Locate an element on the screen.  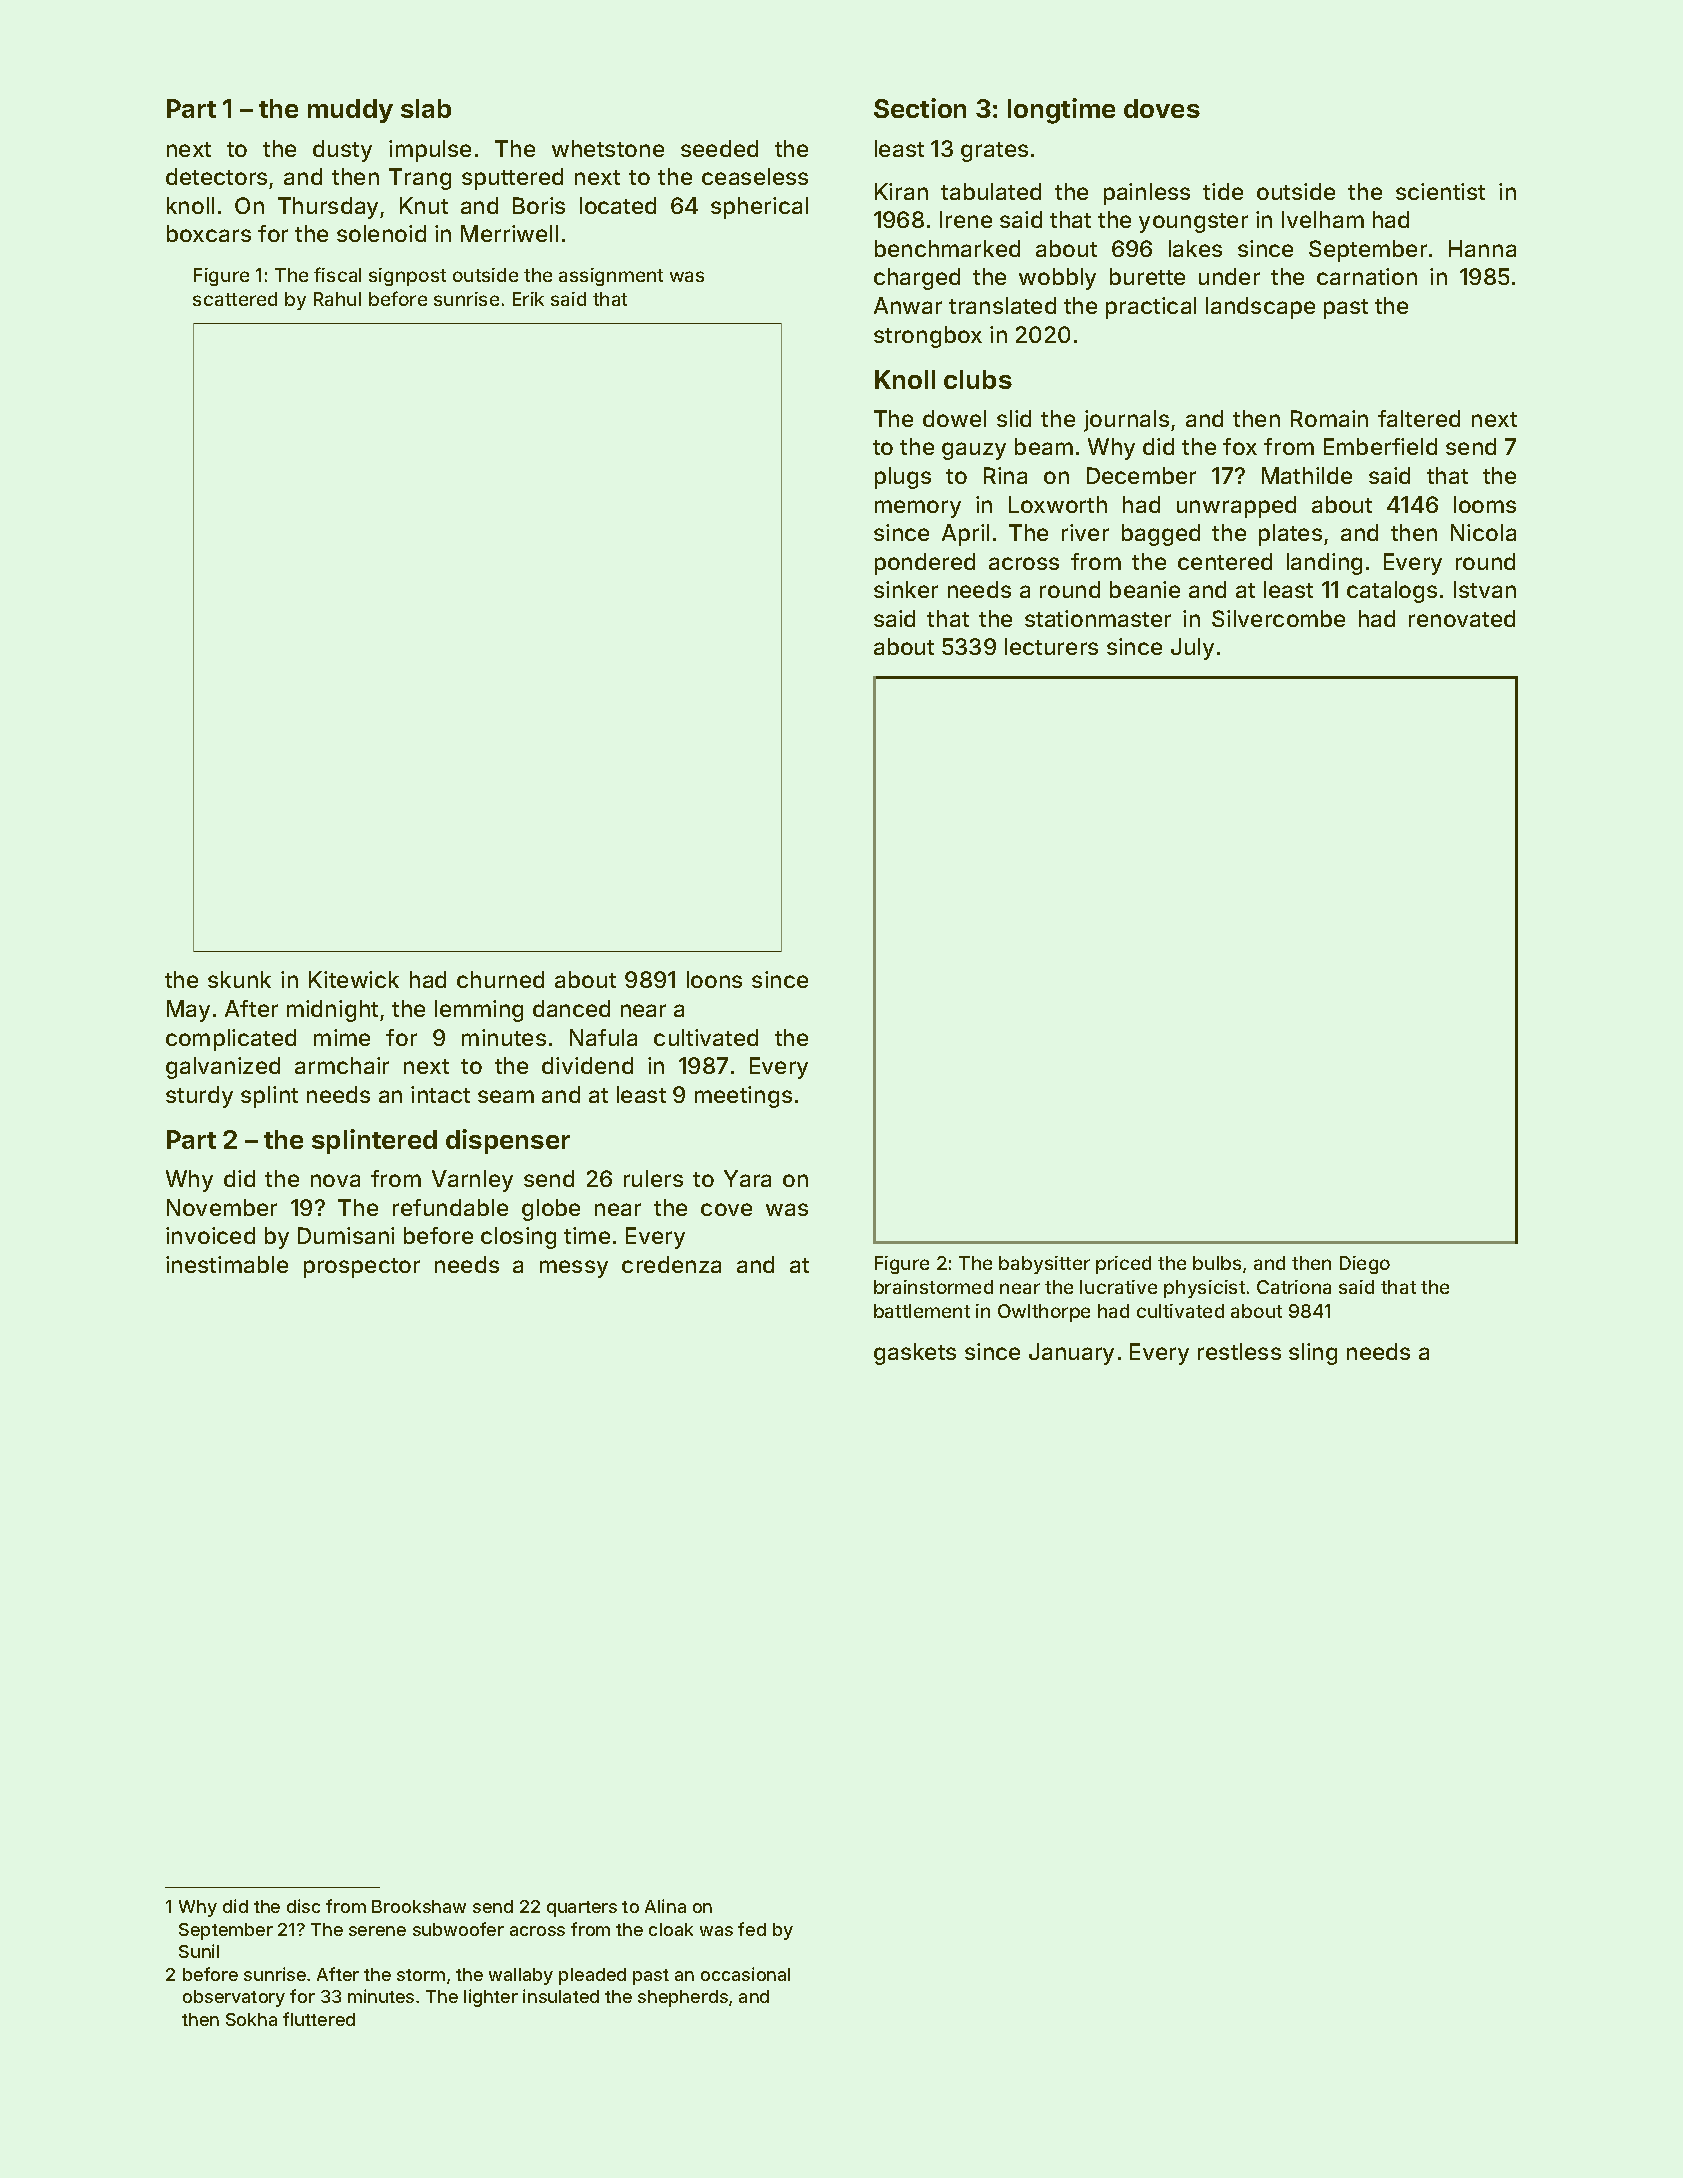
fed is located at coordinates (752, 1929).
